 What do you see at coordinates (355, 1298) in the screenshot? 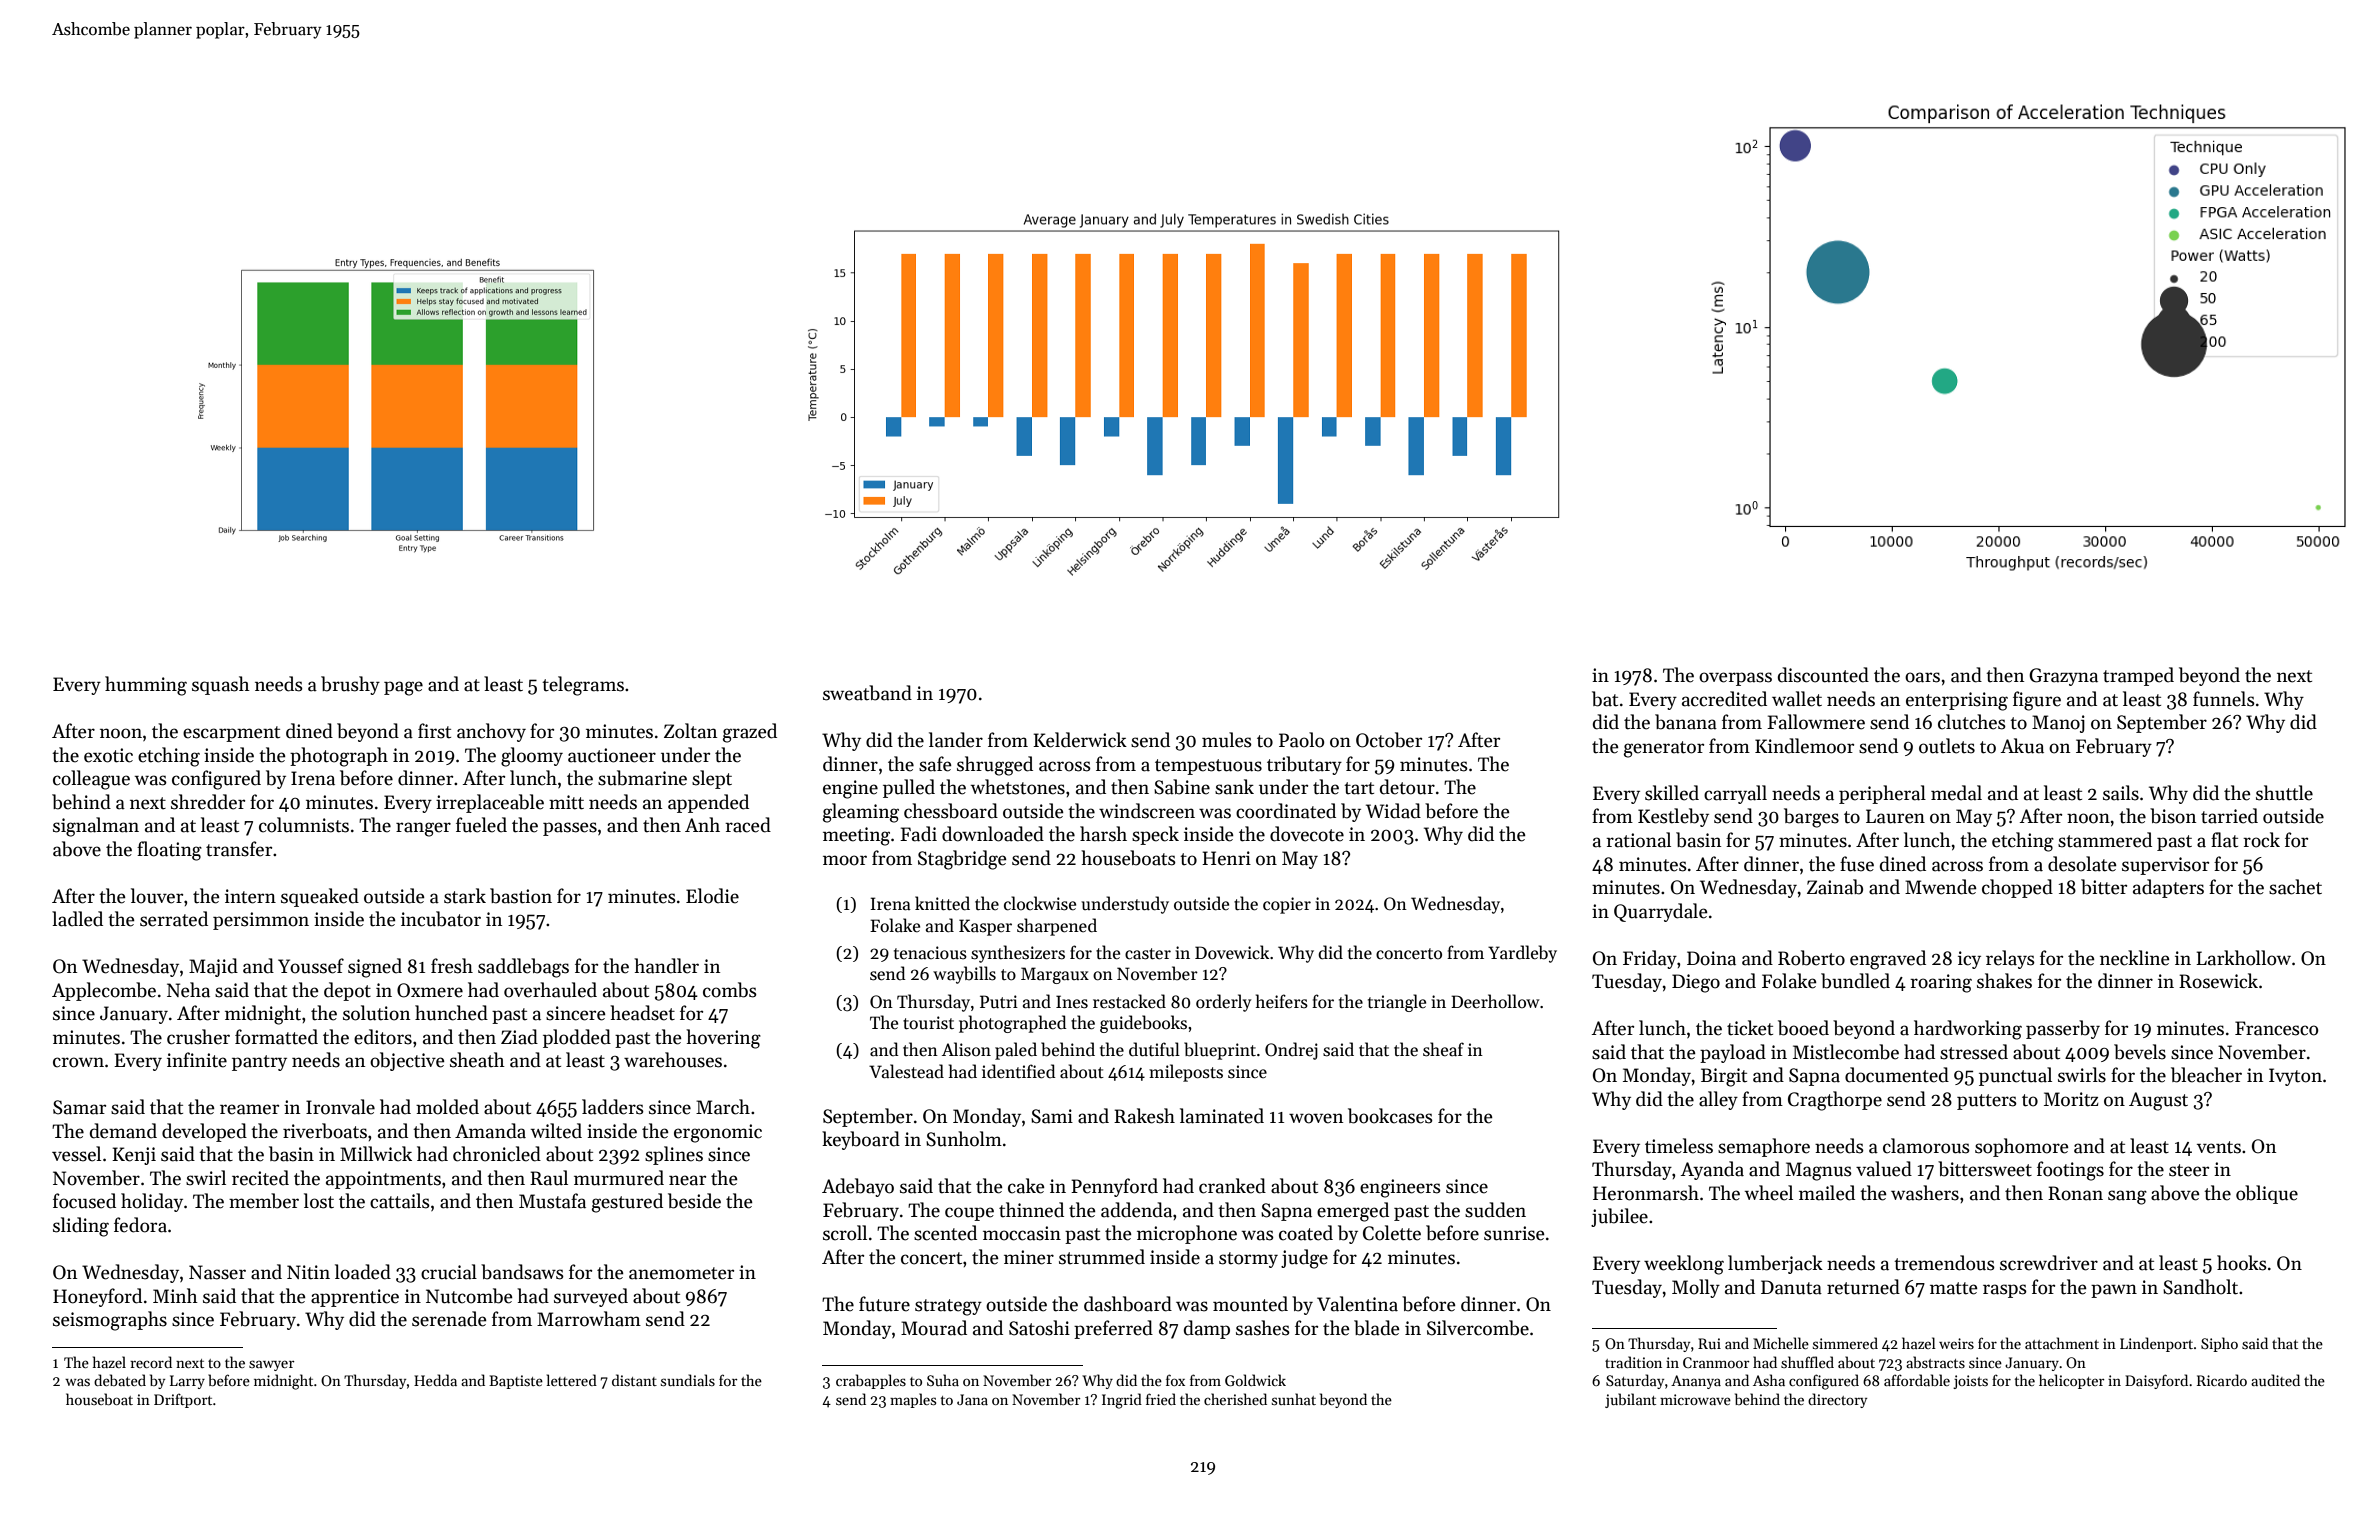
I see `apprentice` at bounding box center [355, 1298].
